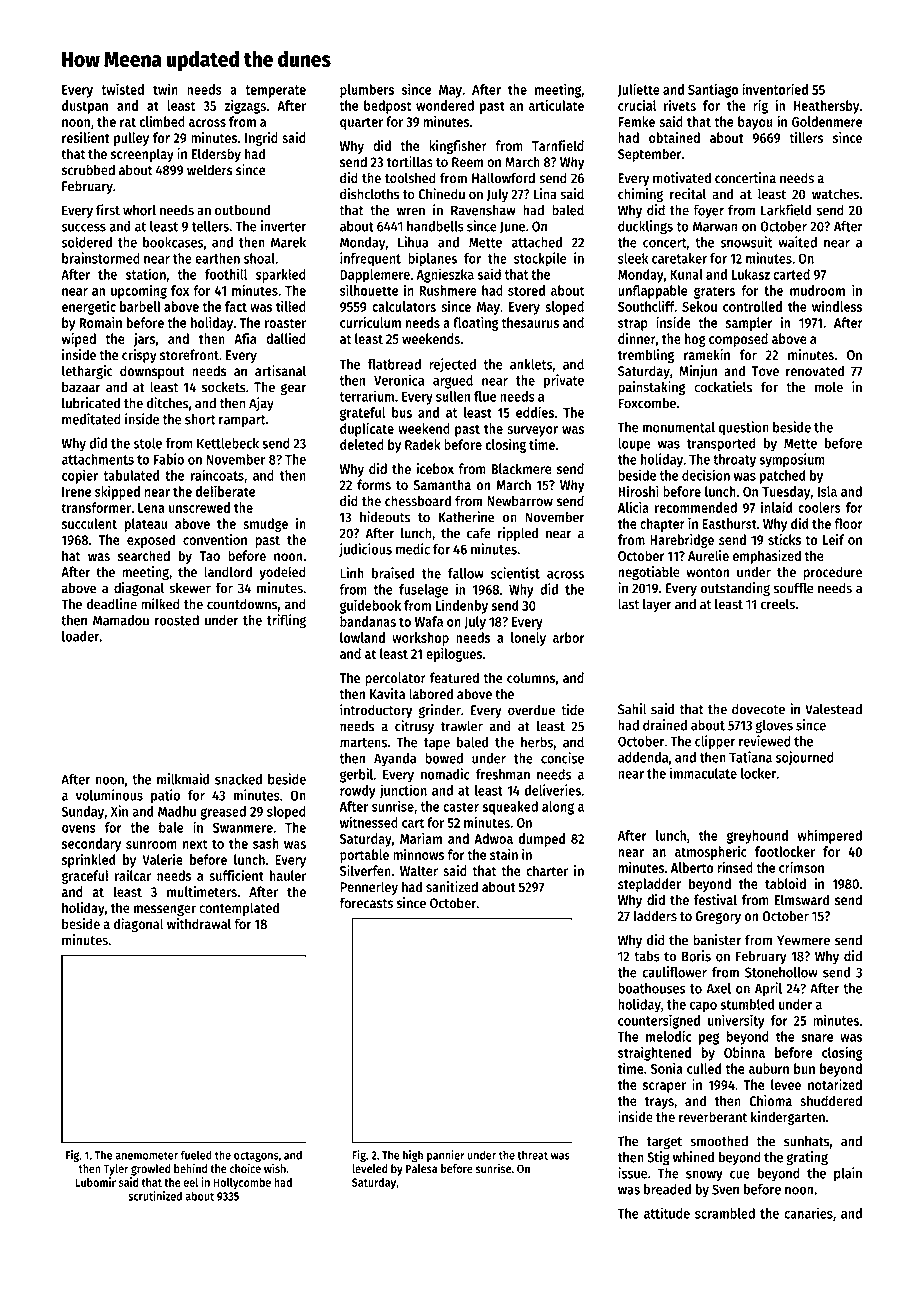  Describe the element at coordinates (833, 709) in the document. I see `Valestead` at that location.
